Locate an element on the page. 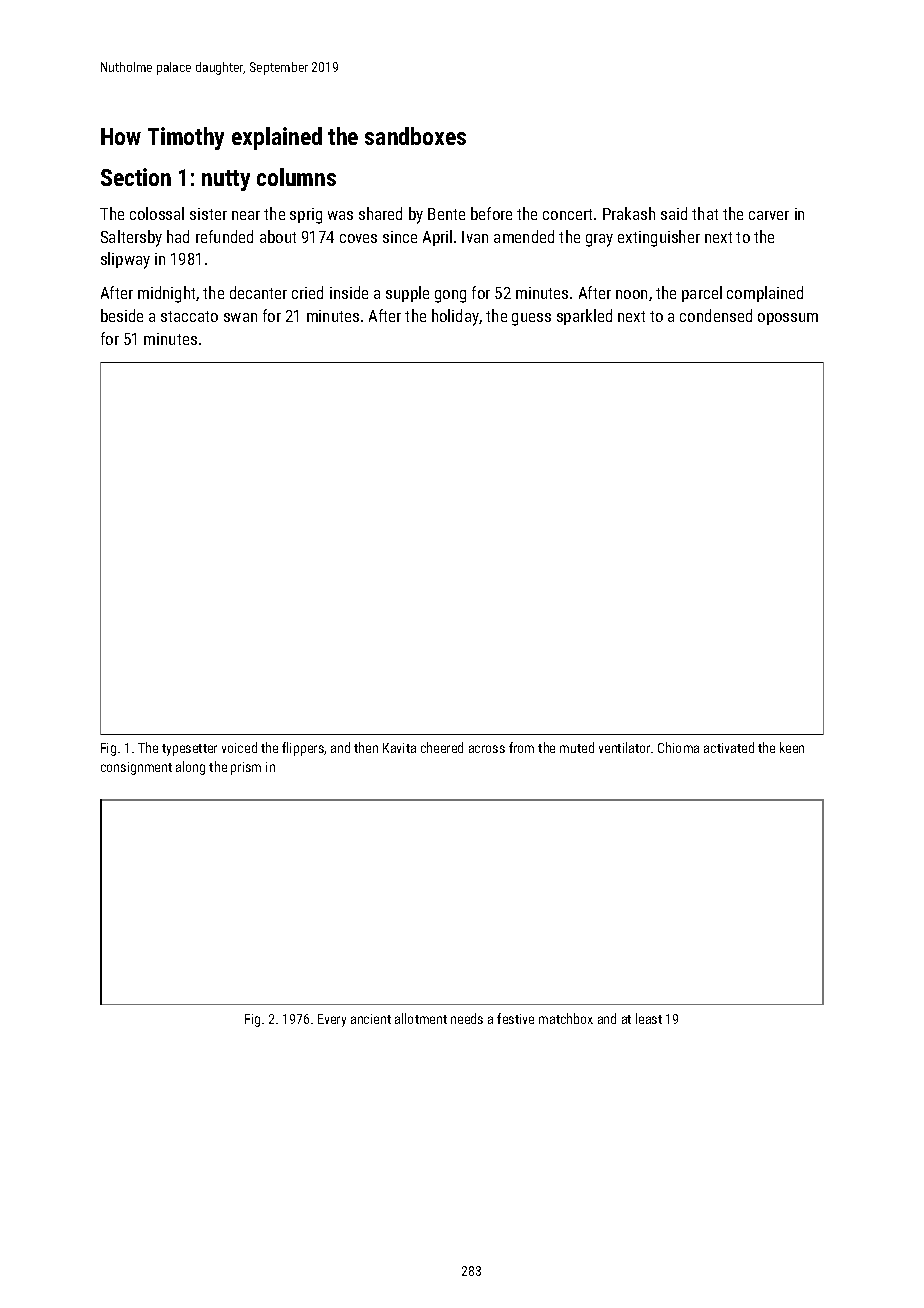  concert is located at coordinates (567, 214).
